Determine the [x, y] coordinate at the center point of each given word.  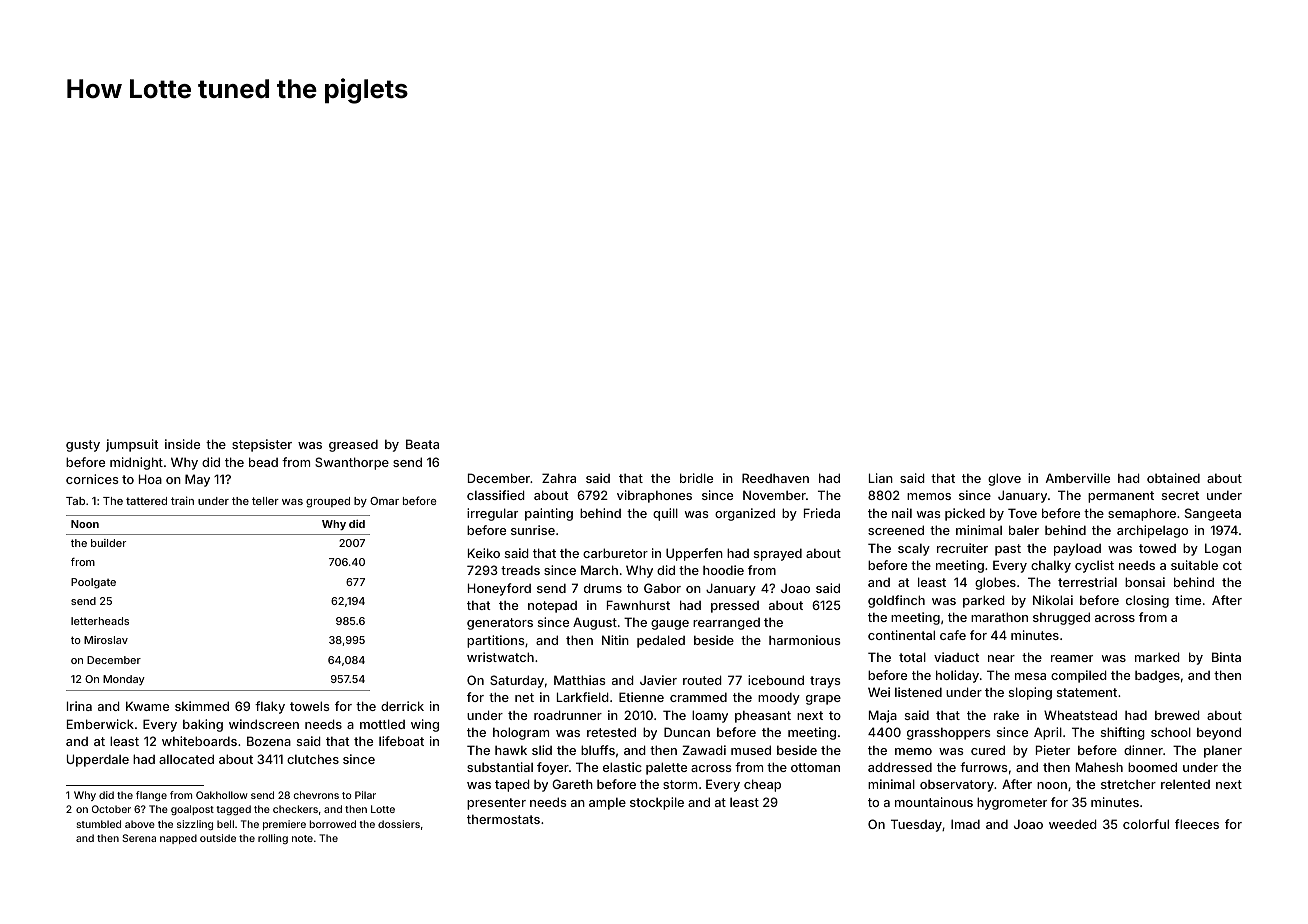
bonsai [1145, 582]
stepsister [262, 445]
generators [500, 624]
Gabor [662, 588]
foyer [553, 768]
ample [607, 803]
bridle [696, 478]
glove [1004, 479]
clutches [313, 759]
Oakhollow [222, 795]
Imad [965, 824]
